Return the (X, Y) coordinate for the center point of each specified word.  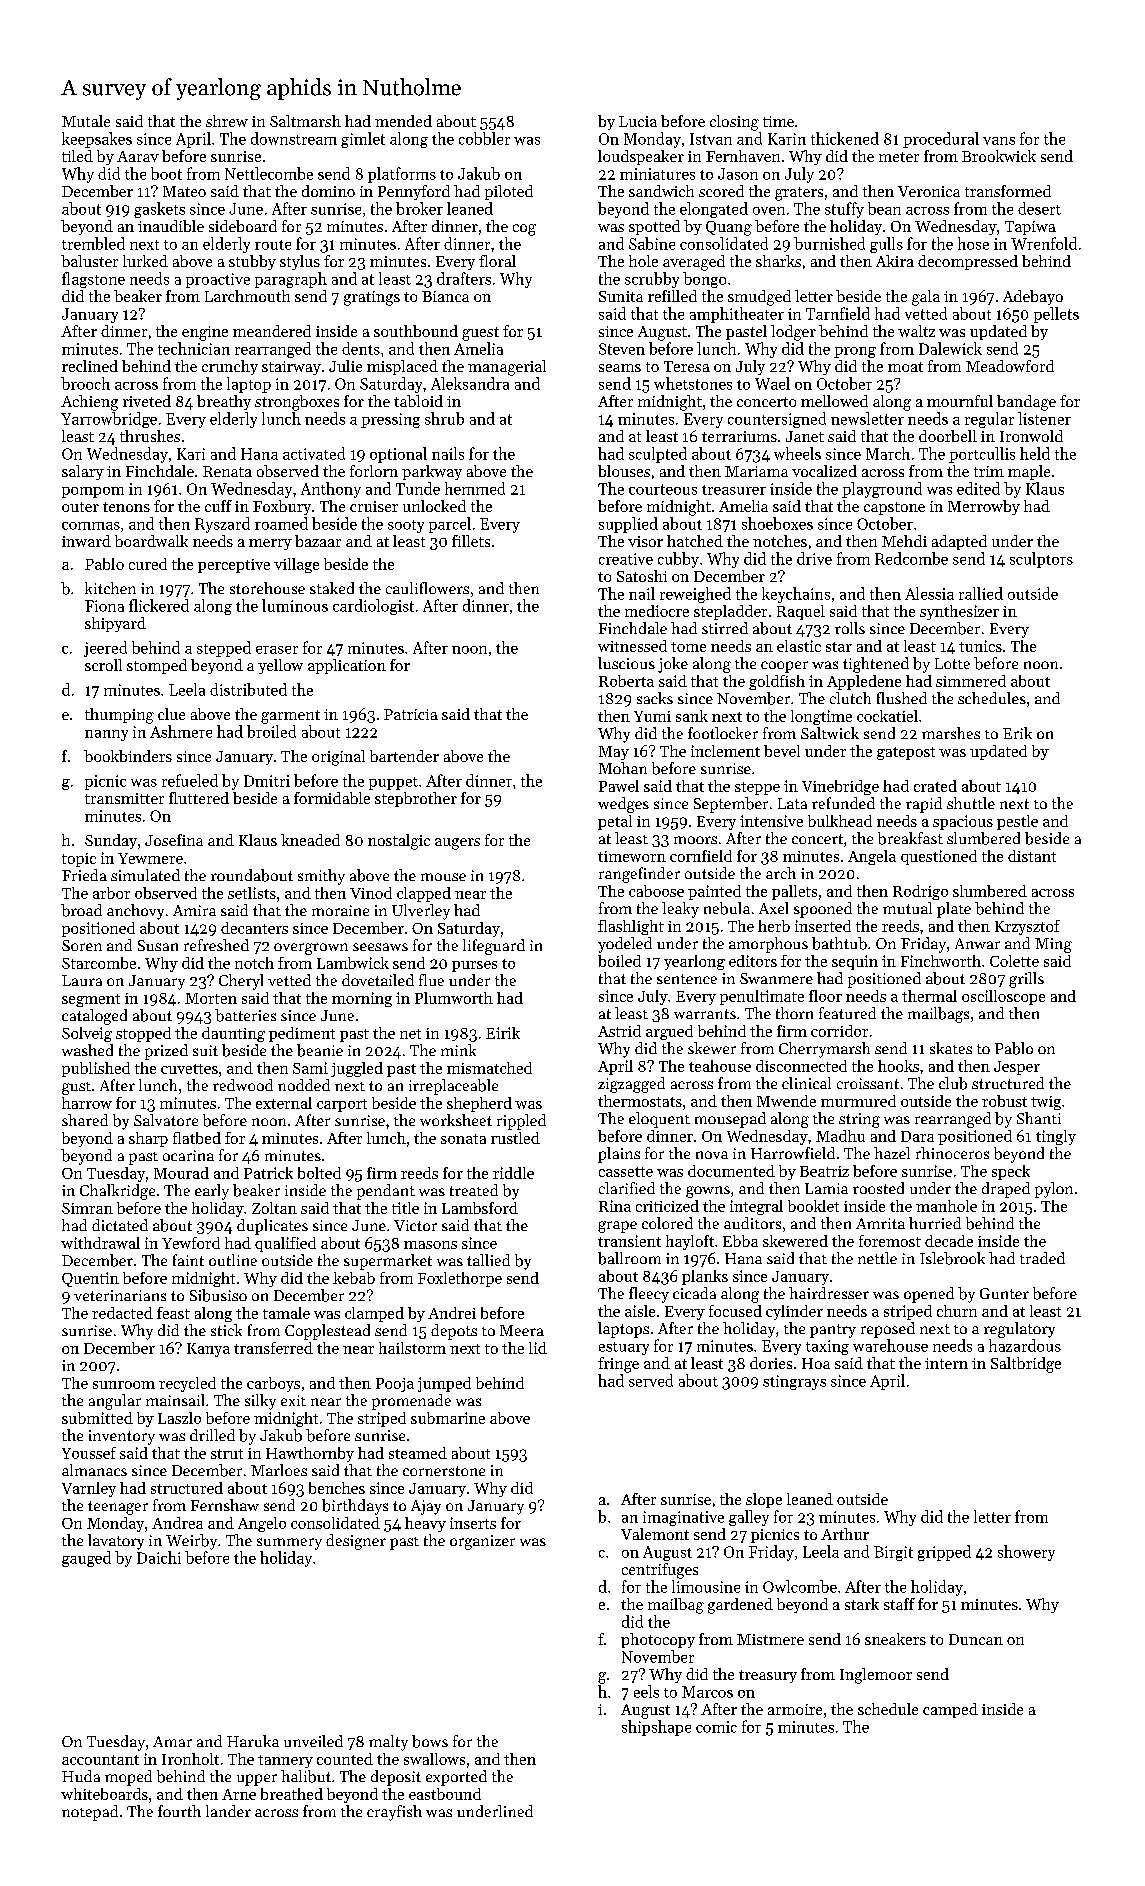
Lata (792, 803)
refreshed (216, 945)
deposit (396, 1778)
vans (999, 141)
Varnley (89, 1489)
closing (734, 123)
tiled (77, 156)
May (614, 753)
